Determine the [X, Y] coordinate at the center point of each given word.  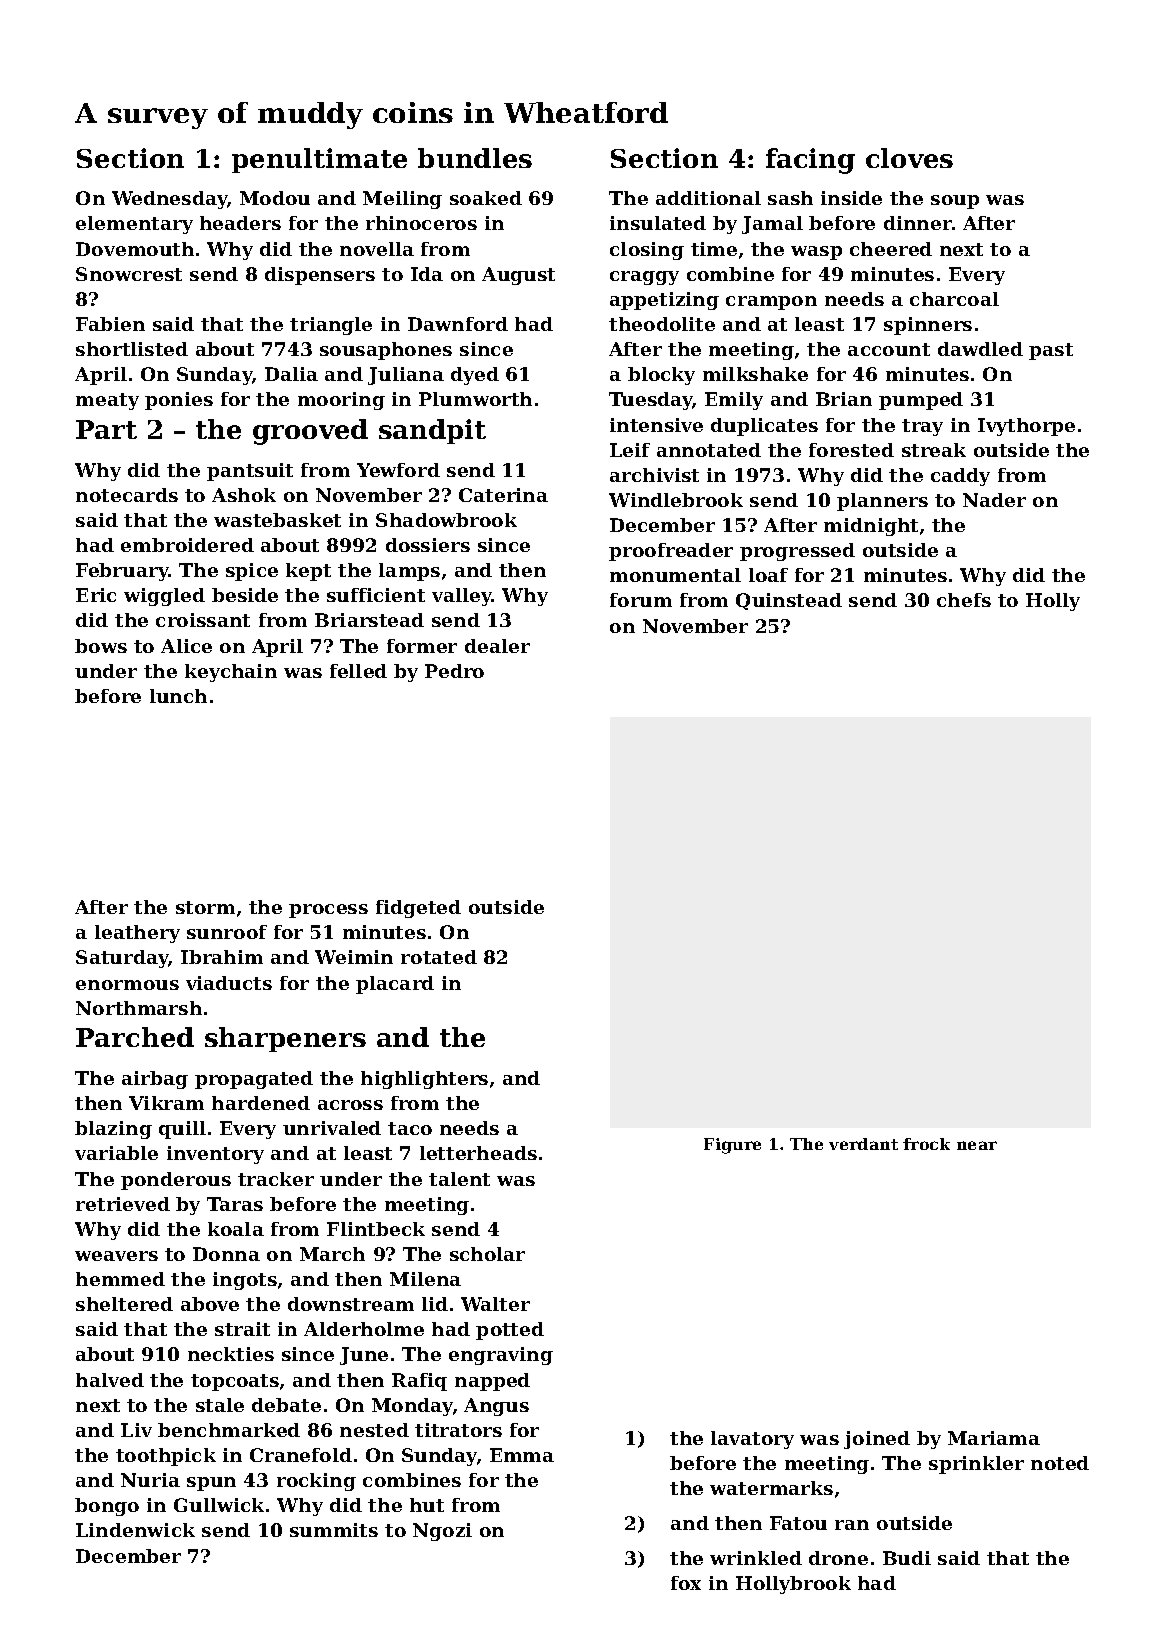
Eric [96, 595]
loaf [768, 575]
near [977, 1145]
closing [647, 251]
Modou [275, 198]
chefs [964, 600]
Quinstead [789, 601]
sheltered [124, 1304]
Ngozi [442, 1532]
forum [641, 600]
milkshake [755, 374]
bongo [107, 1507]
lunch [178, 696]
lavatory [752, 1440]
